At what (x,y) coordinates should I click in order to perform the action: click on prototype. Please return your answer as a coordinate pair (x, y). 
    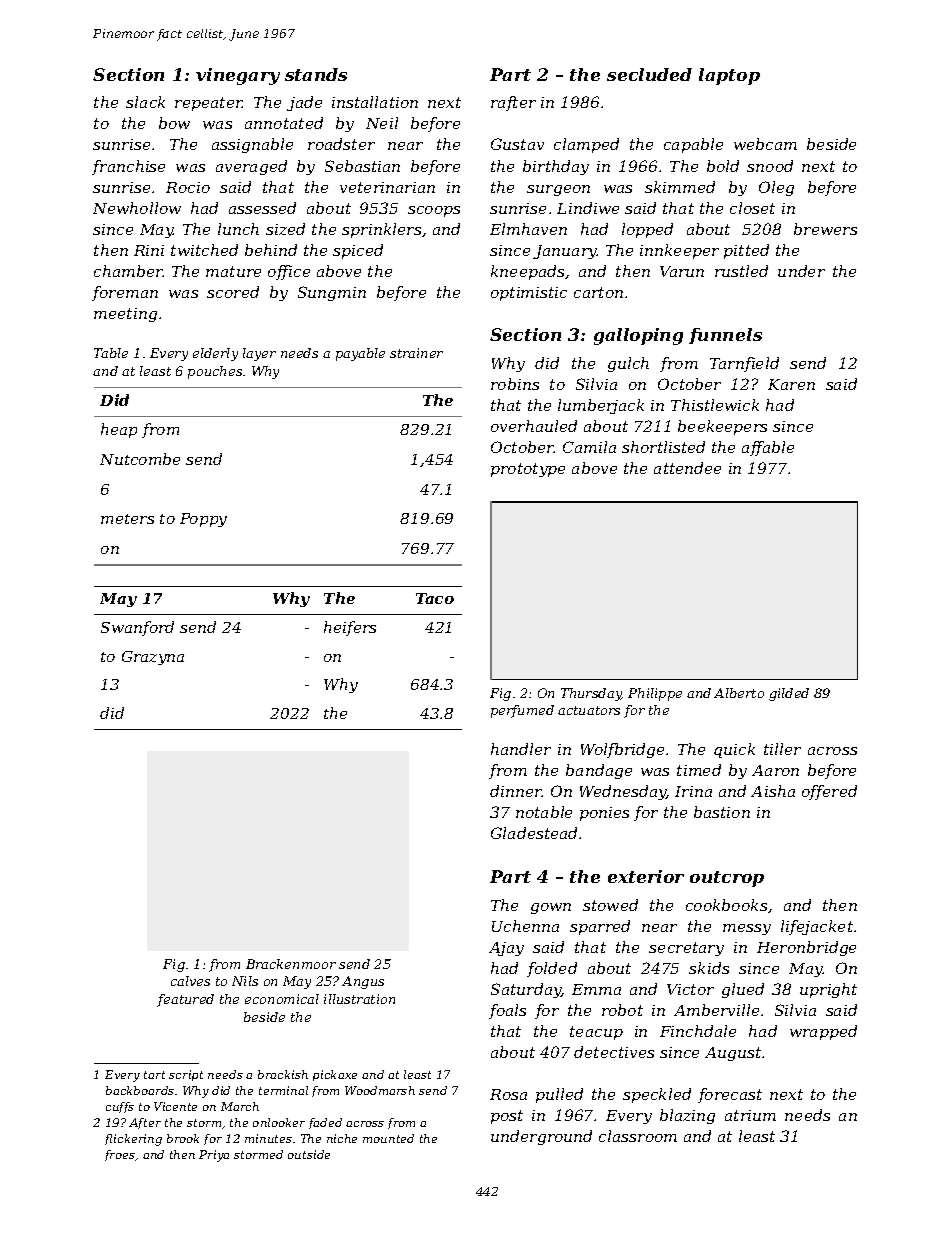
    Looking at the image, I should click on (528, 470).
